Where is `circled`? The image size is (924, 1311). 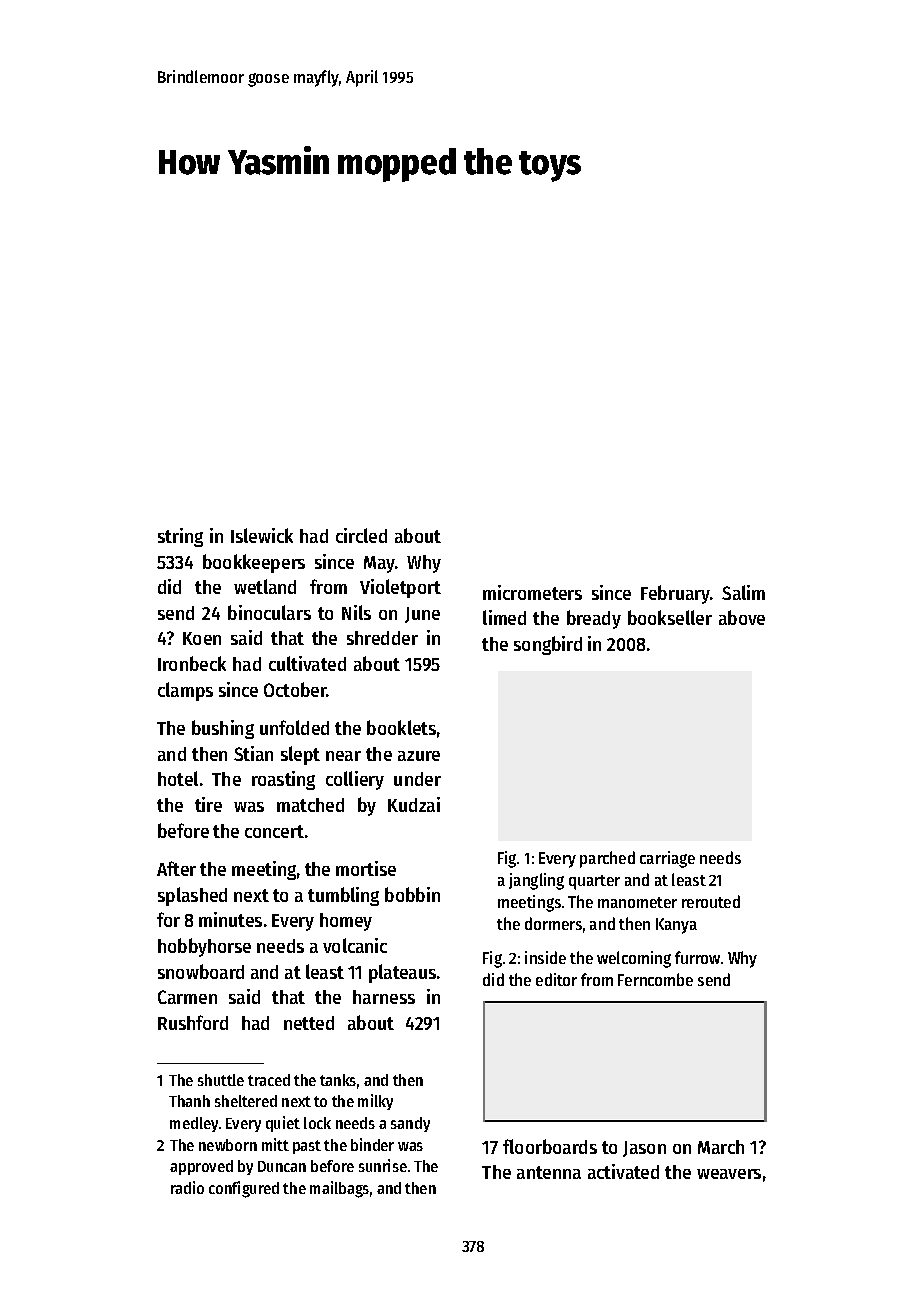 circled is located at coordinates (361, 535).
